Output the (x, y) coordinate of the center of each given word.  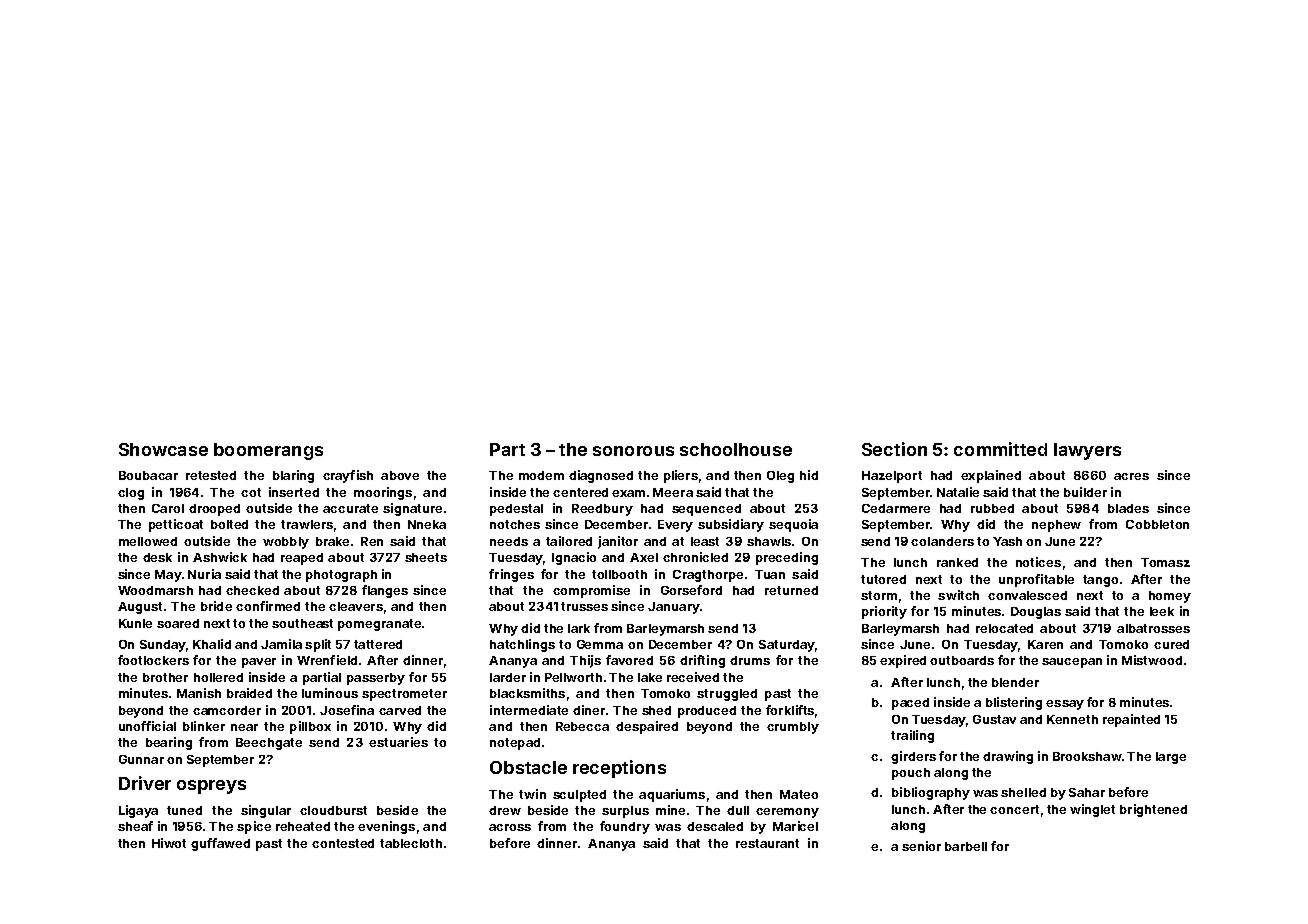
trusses (584, 606)
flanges (385, 591)
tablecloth (411, 843)
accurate (350, 508)
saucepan (1072, 663)
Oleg (780, 477)
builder (1085, 492)
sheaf (135, 826)
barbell (966, 846)
